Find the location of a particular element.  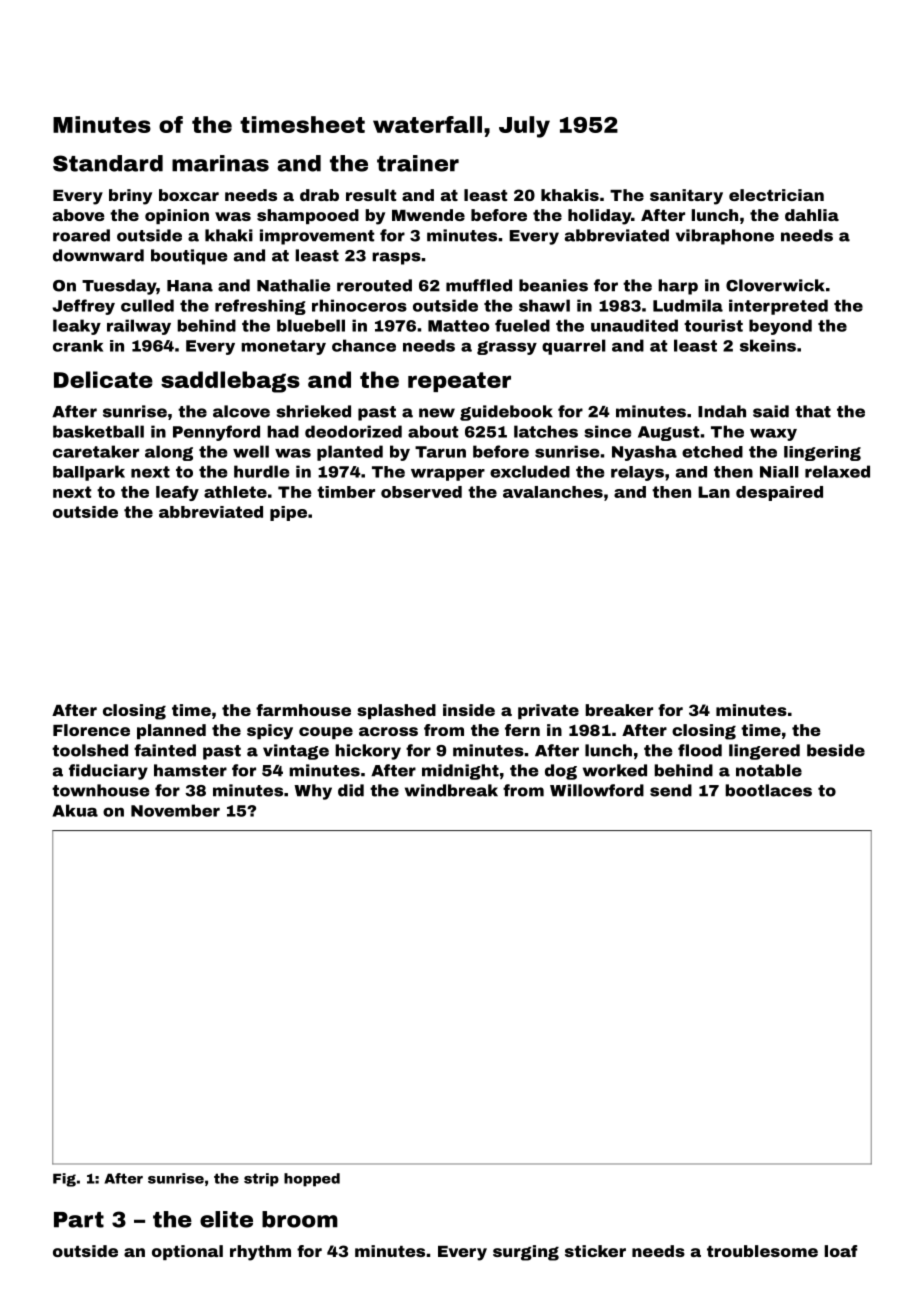

inside is located at coordinates (469, 710).
